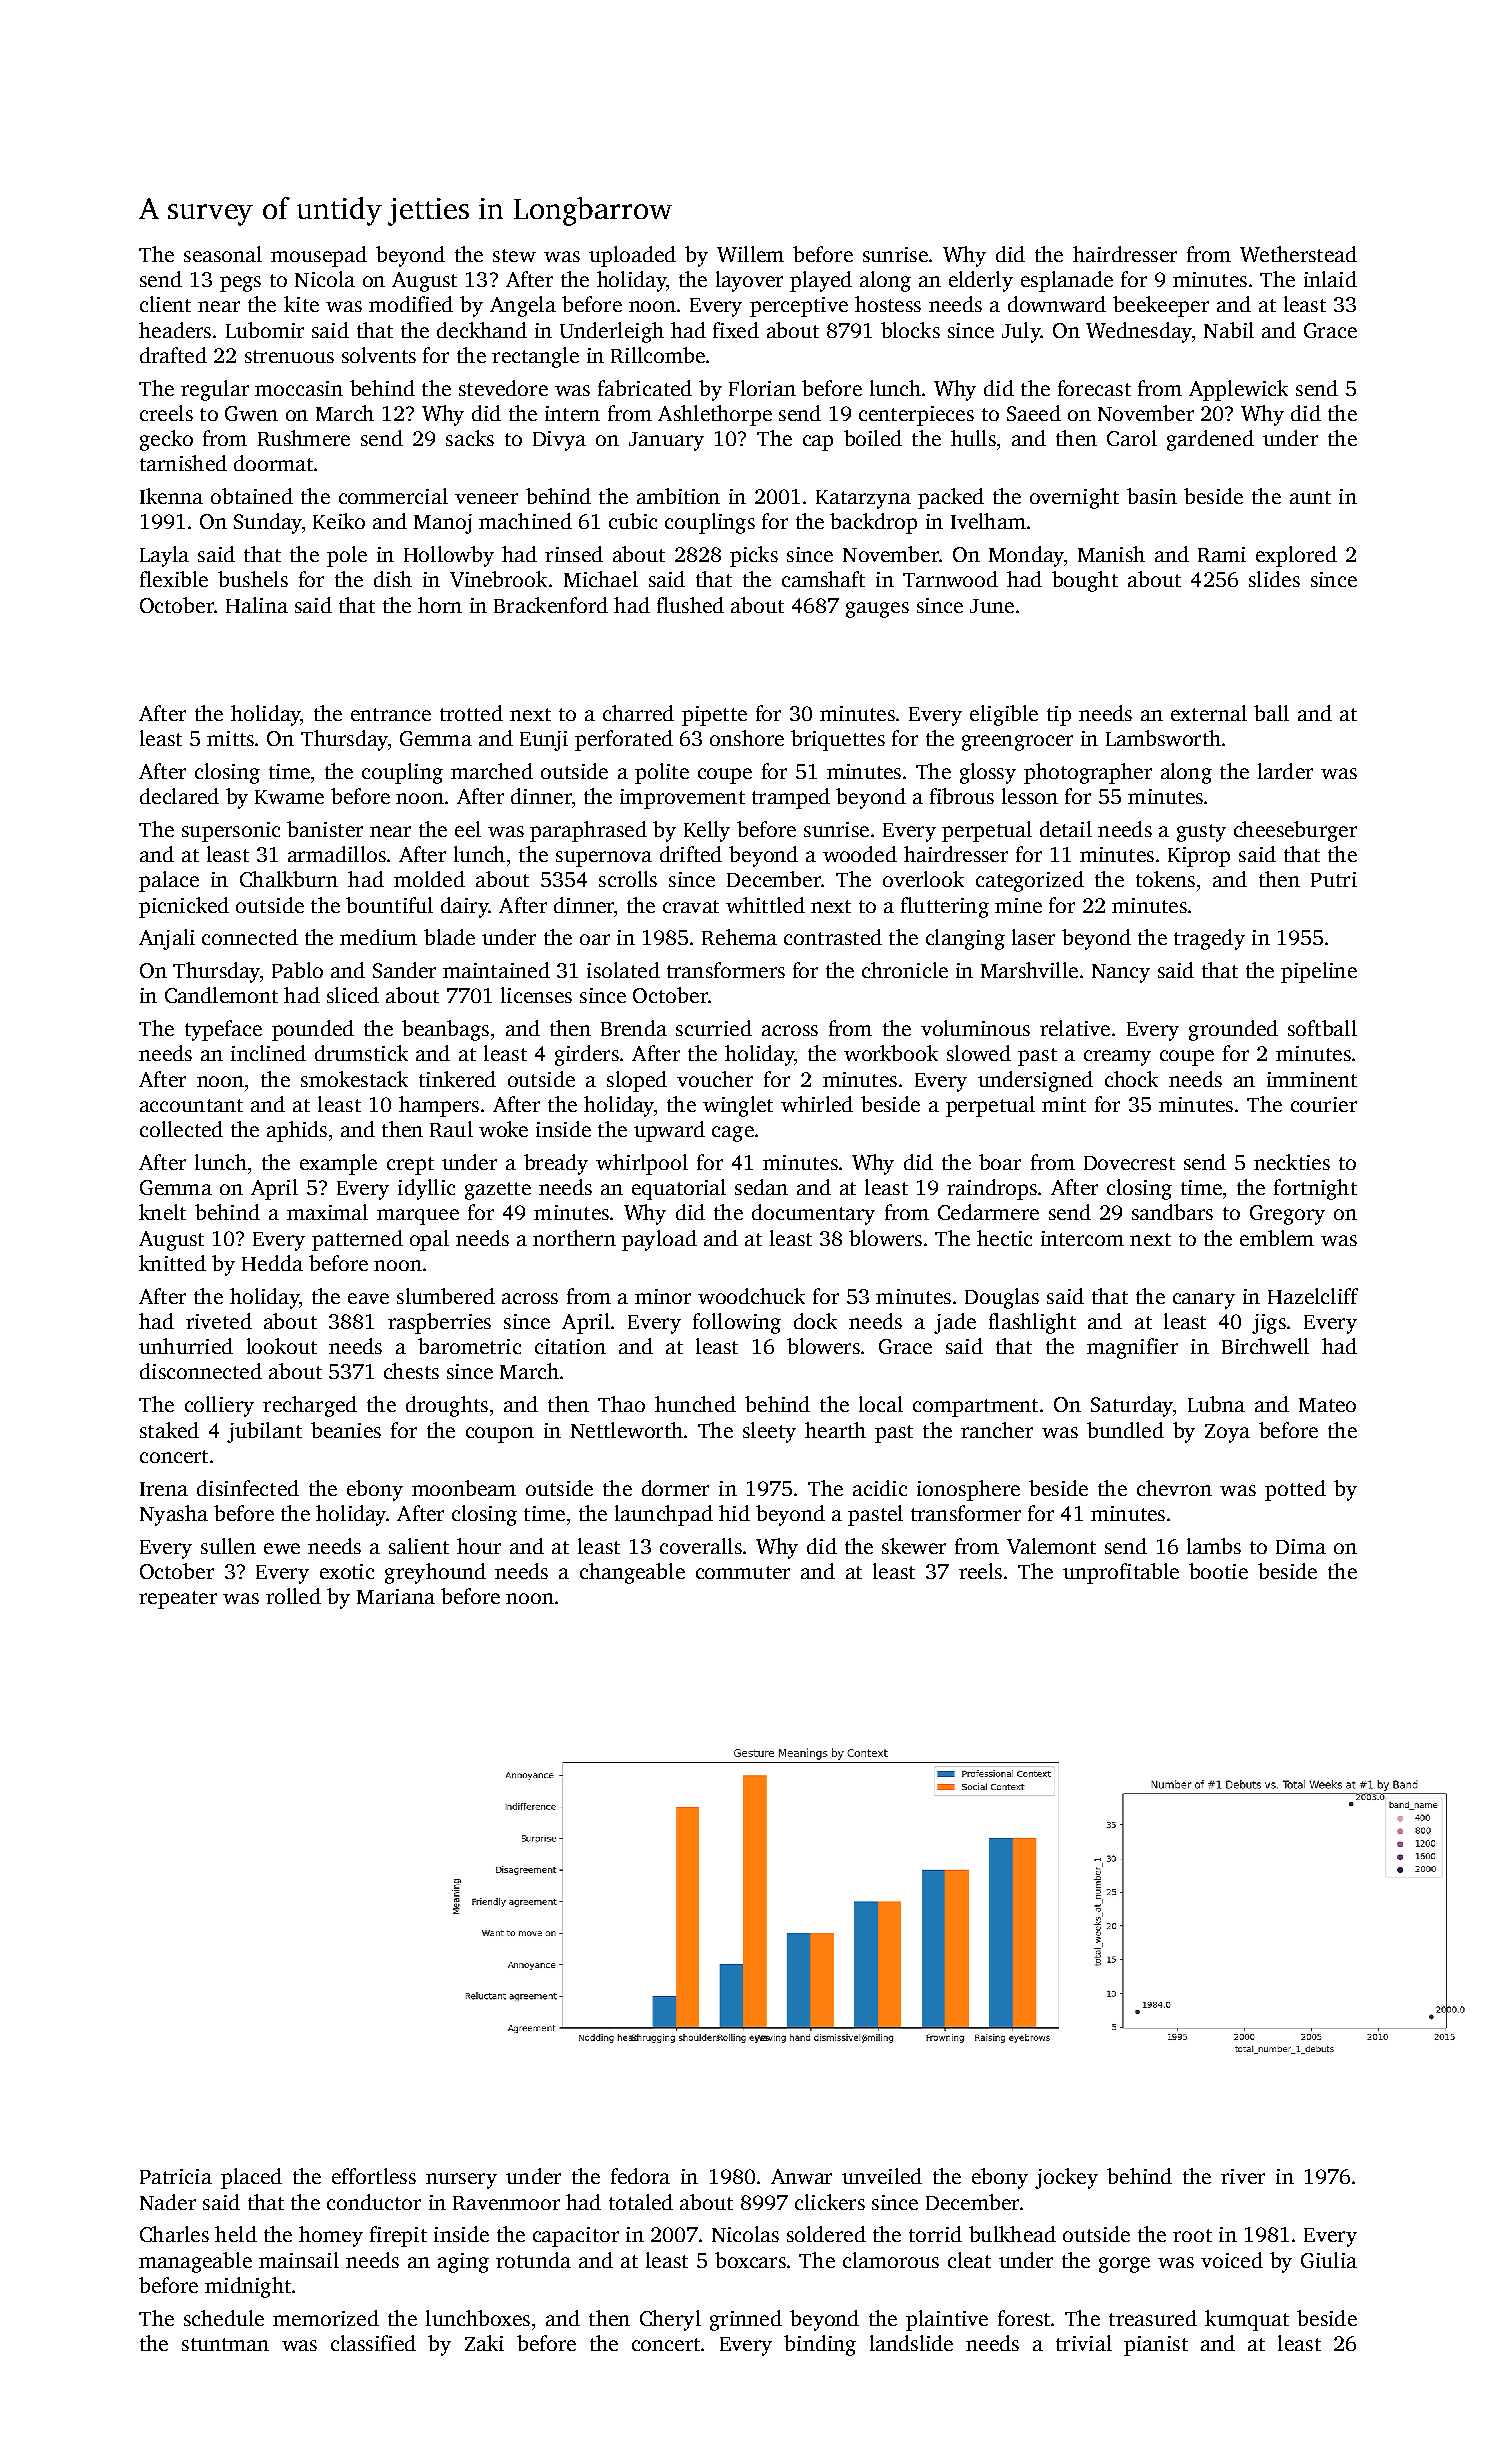  What do you see at coordinates (911, 2343) in the page?
I see `landslide` at bounding box center [911, 2343].
